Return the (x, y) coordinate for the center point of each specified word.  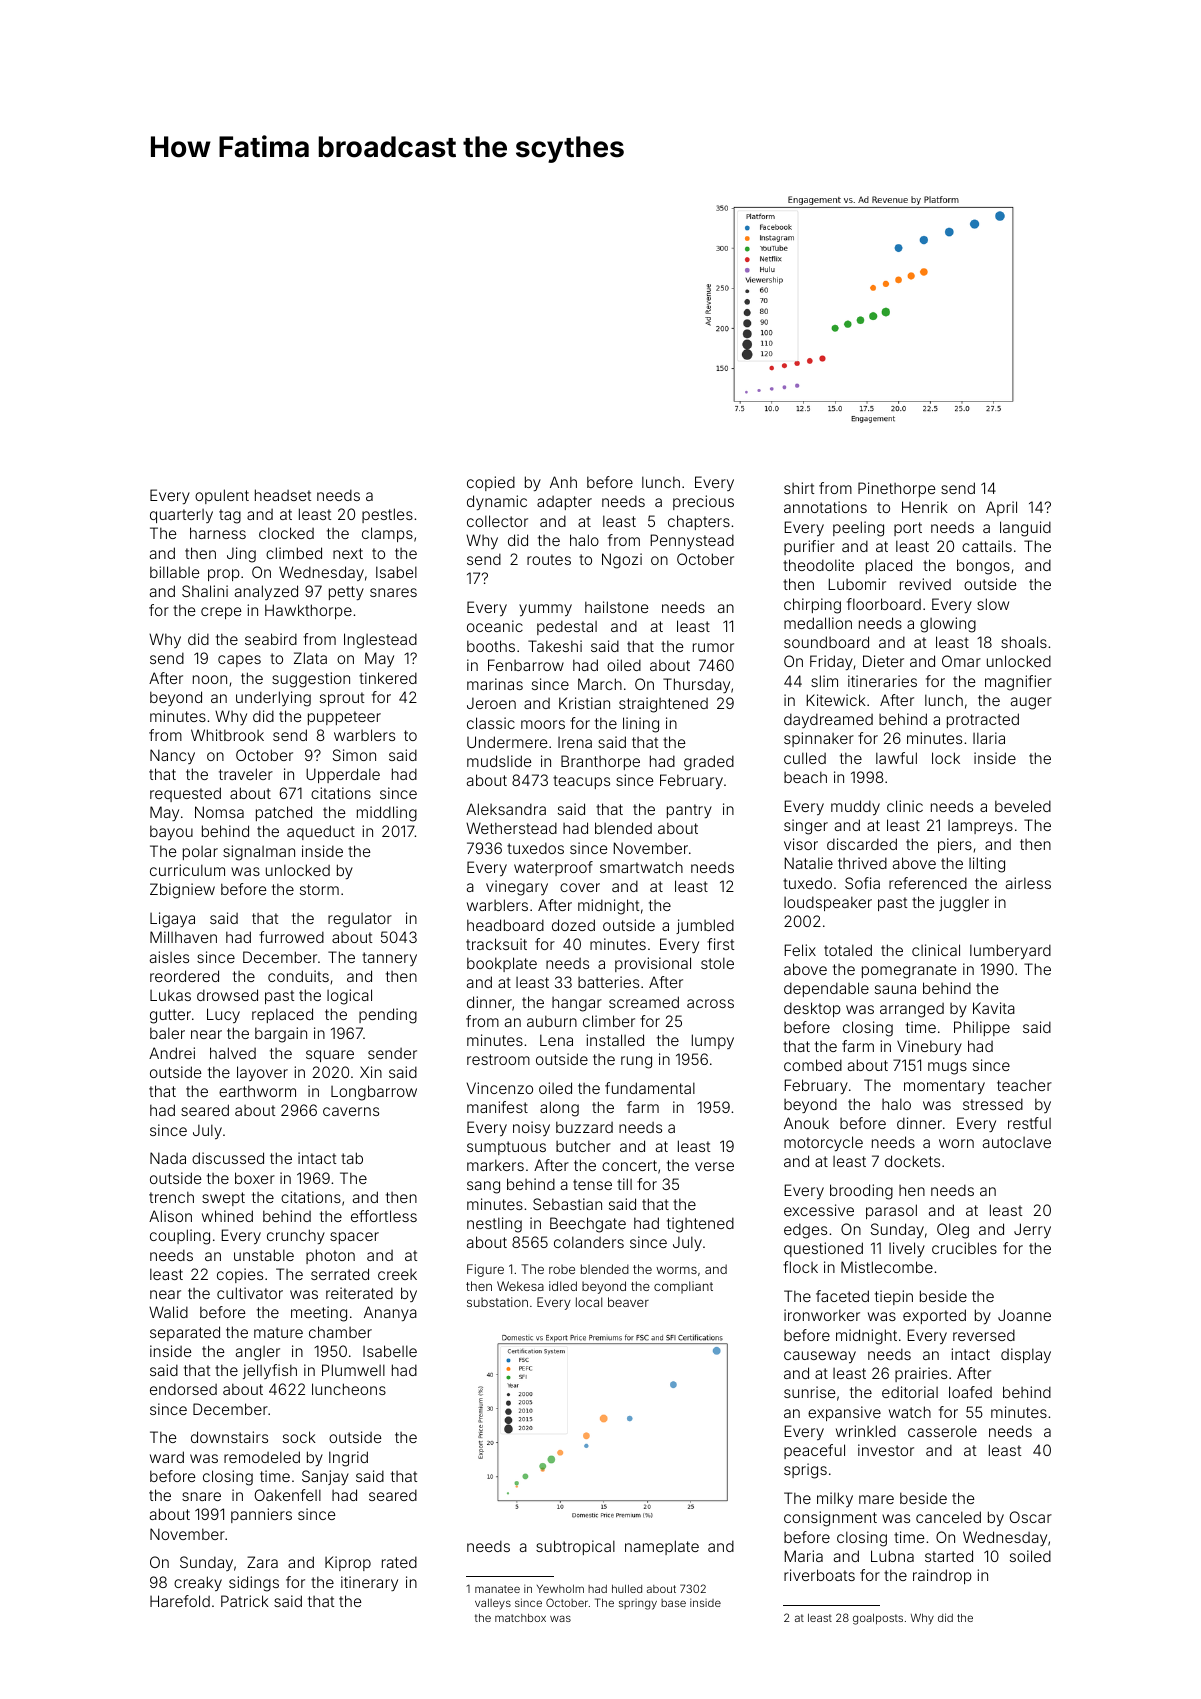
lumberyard (1010, 951)
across (710, 1003)
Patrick (245, 1601)
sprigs (805, 1471)
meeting (319, 1314)
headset (283, 495)
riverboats (819, 1575)
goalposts (878, 1619)
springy (638, 1604)
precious (703, 502)
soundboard (826, 642)
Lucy (223, 1015)
